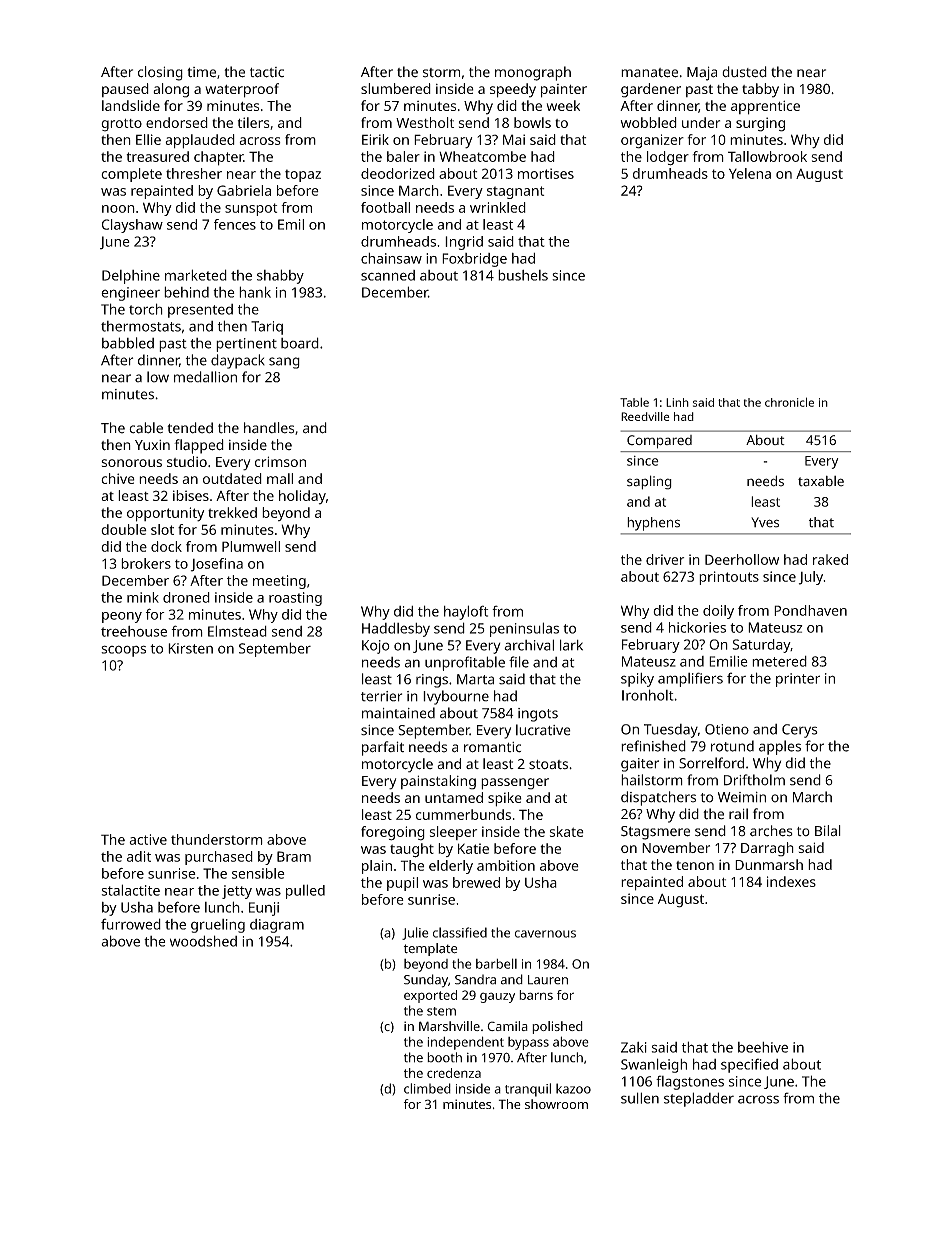  I want to click on dusted, so click(744, 72).
